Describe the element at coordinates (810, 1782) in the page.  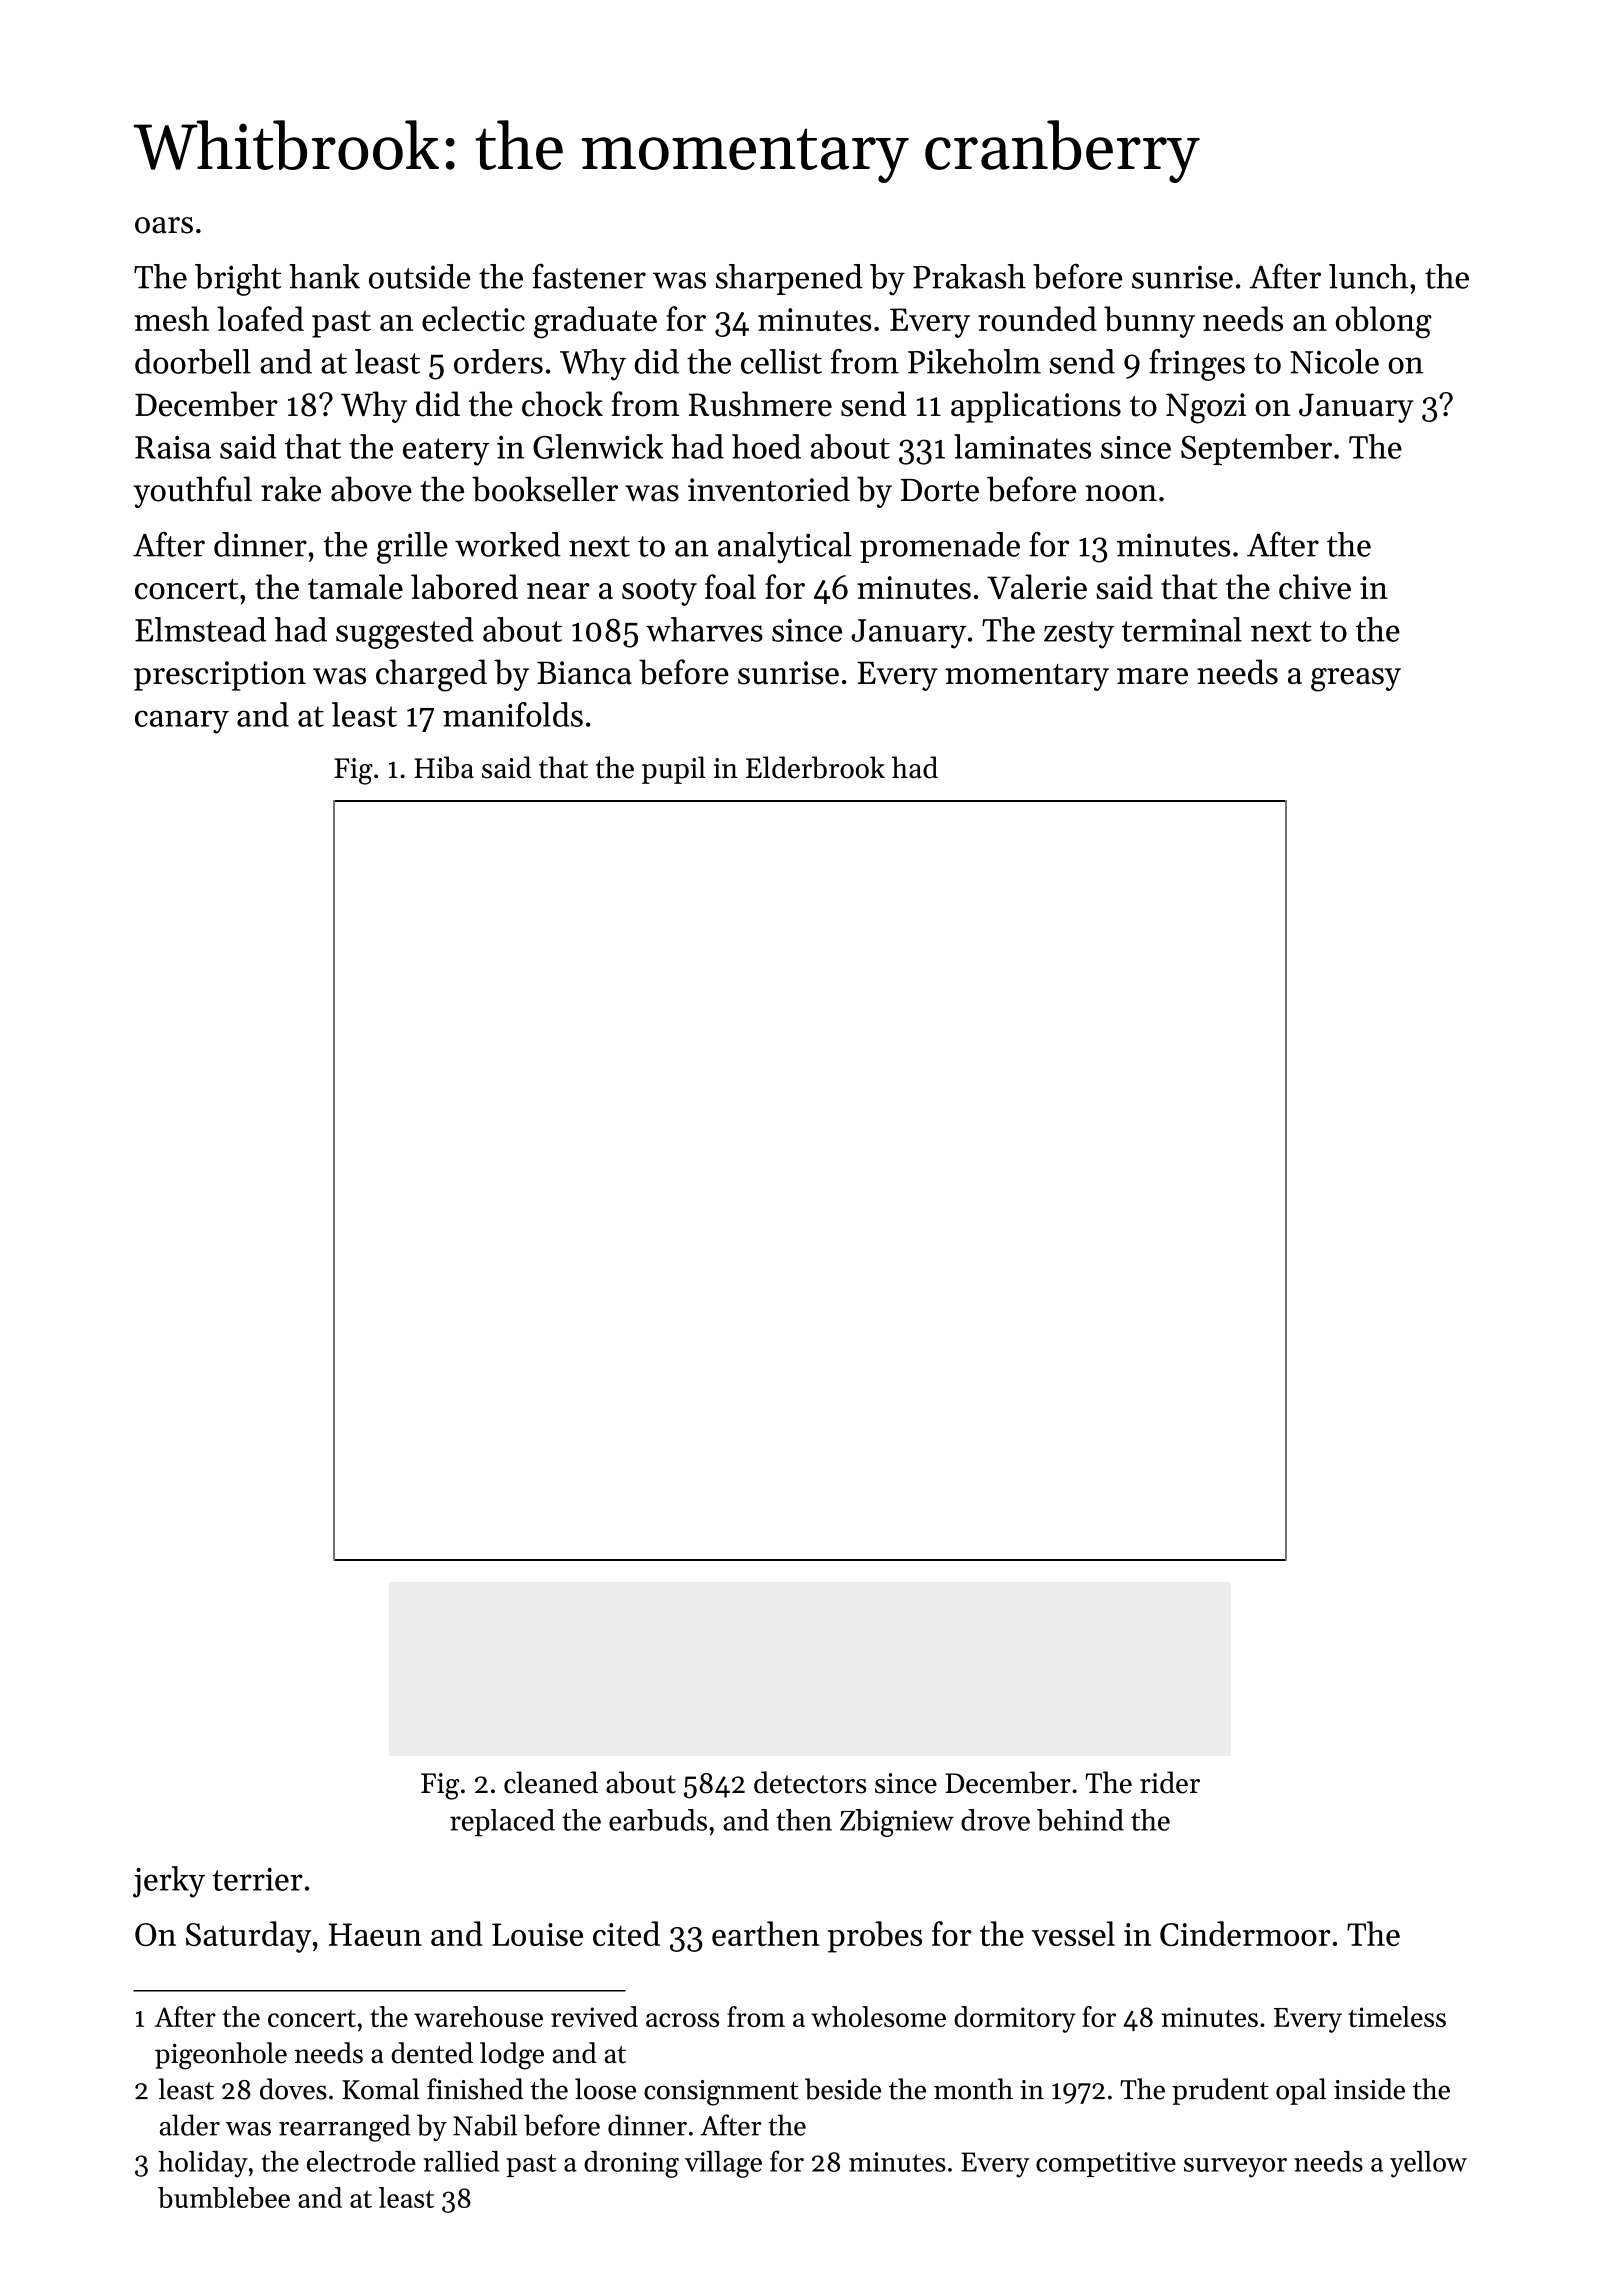
I see `detectors` at that location.
